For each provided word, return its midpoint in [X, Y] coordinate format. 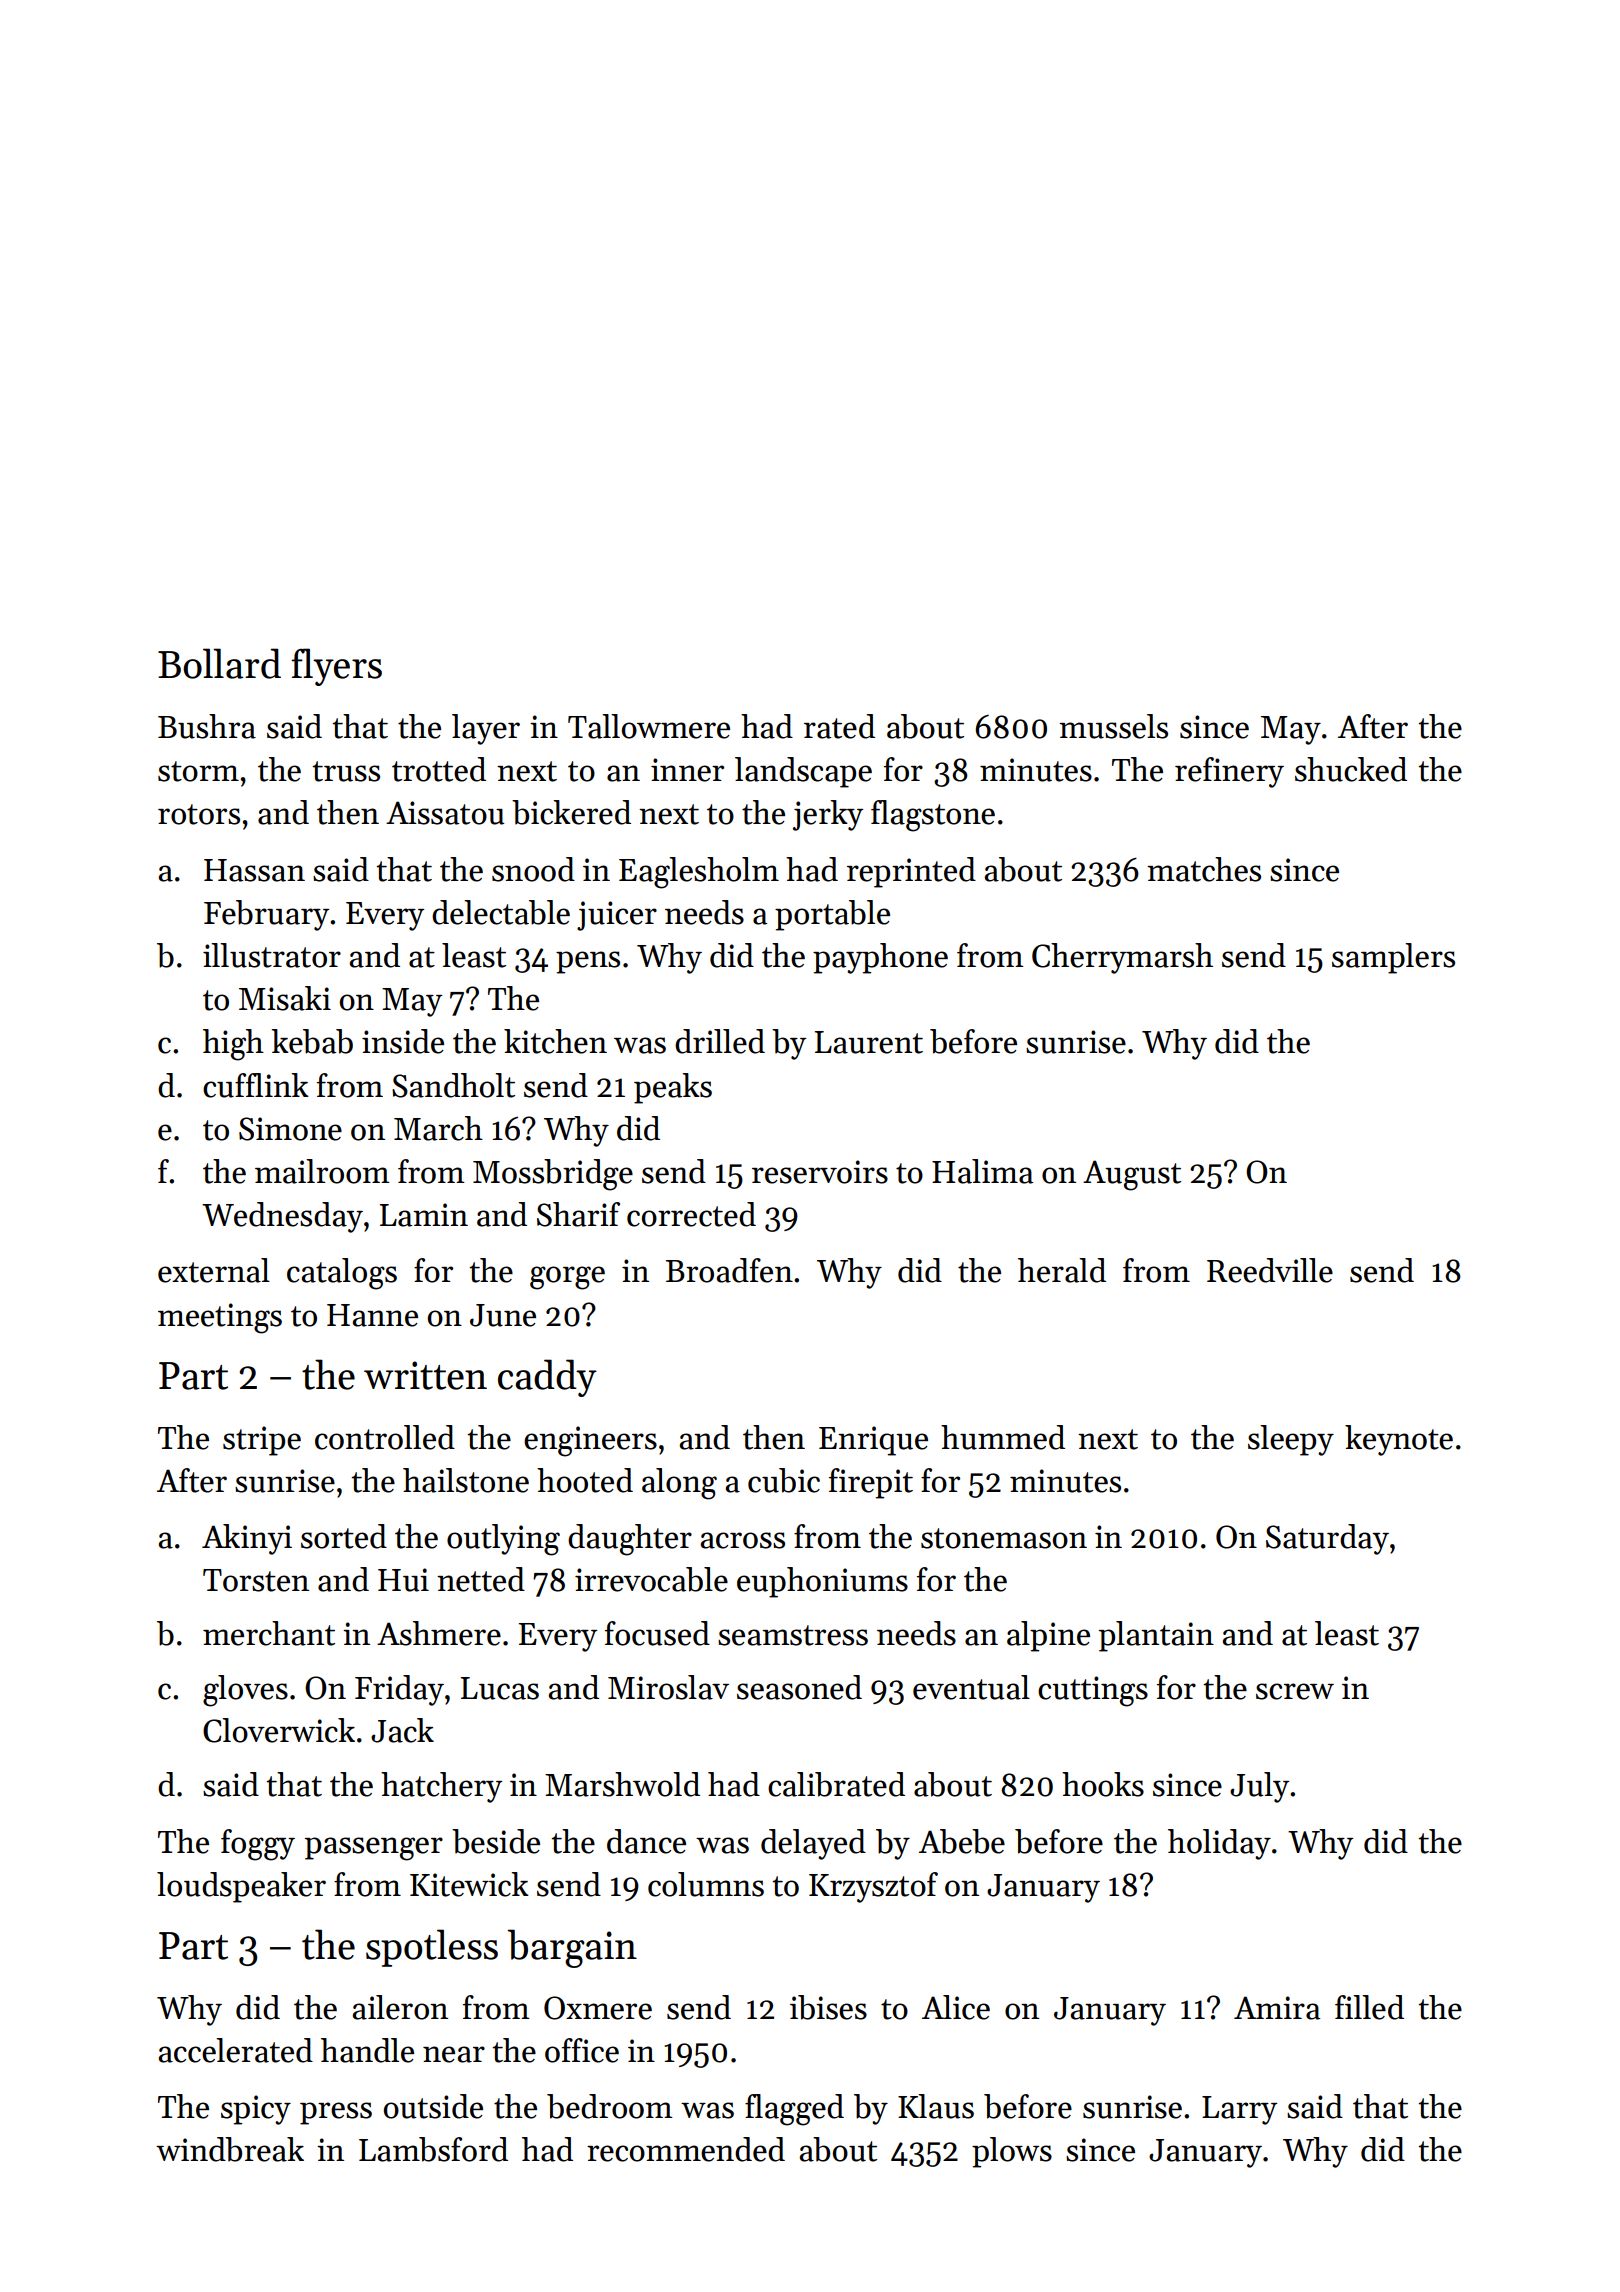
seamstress [793, 1635]
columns [706, 1884]
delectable [501, 912]
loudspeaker [241, 1887]
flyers [336, 667]
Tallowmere [649, 726]
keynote [1399, 1440]
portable [832, 915]
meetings [220, 1318]
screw [1295, 1691]
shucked [1351, 769]
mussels [1113, 726]
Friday [399, 1690]
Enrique [873, 1441]
